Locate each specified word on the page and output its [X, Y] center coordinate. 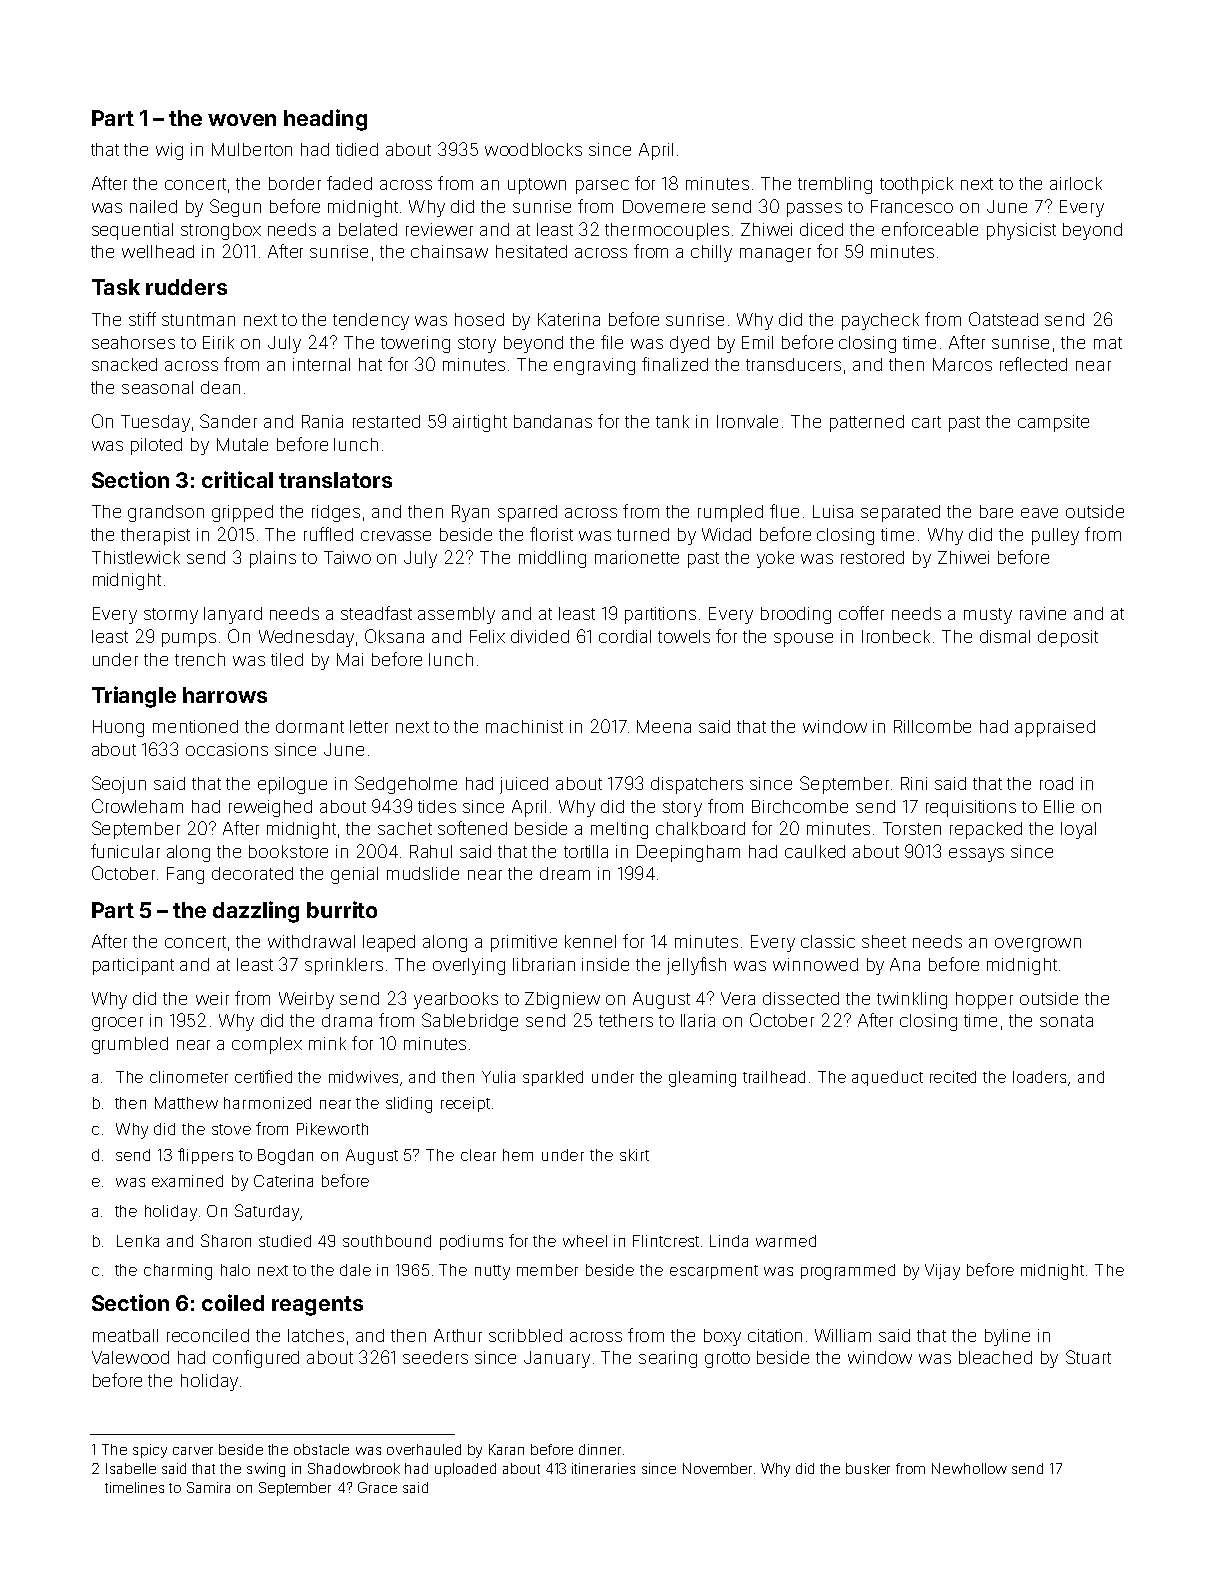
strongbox [221, 231]
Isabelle [131, 1468]
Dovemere [664, 206]
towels [684, 636]
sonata [1066, 1021]
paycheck [880, 321]
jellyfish [696, 966]
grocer [117, 1024]
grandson [166, 513]
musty [988, 616]
